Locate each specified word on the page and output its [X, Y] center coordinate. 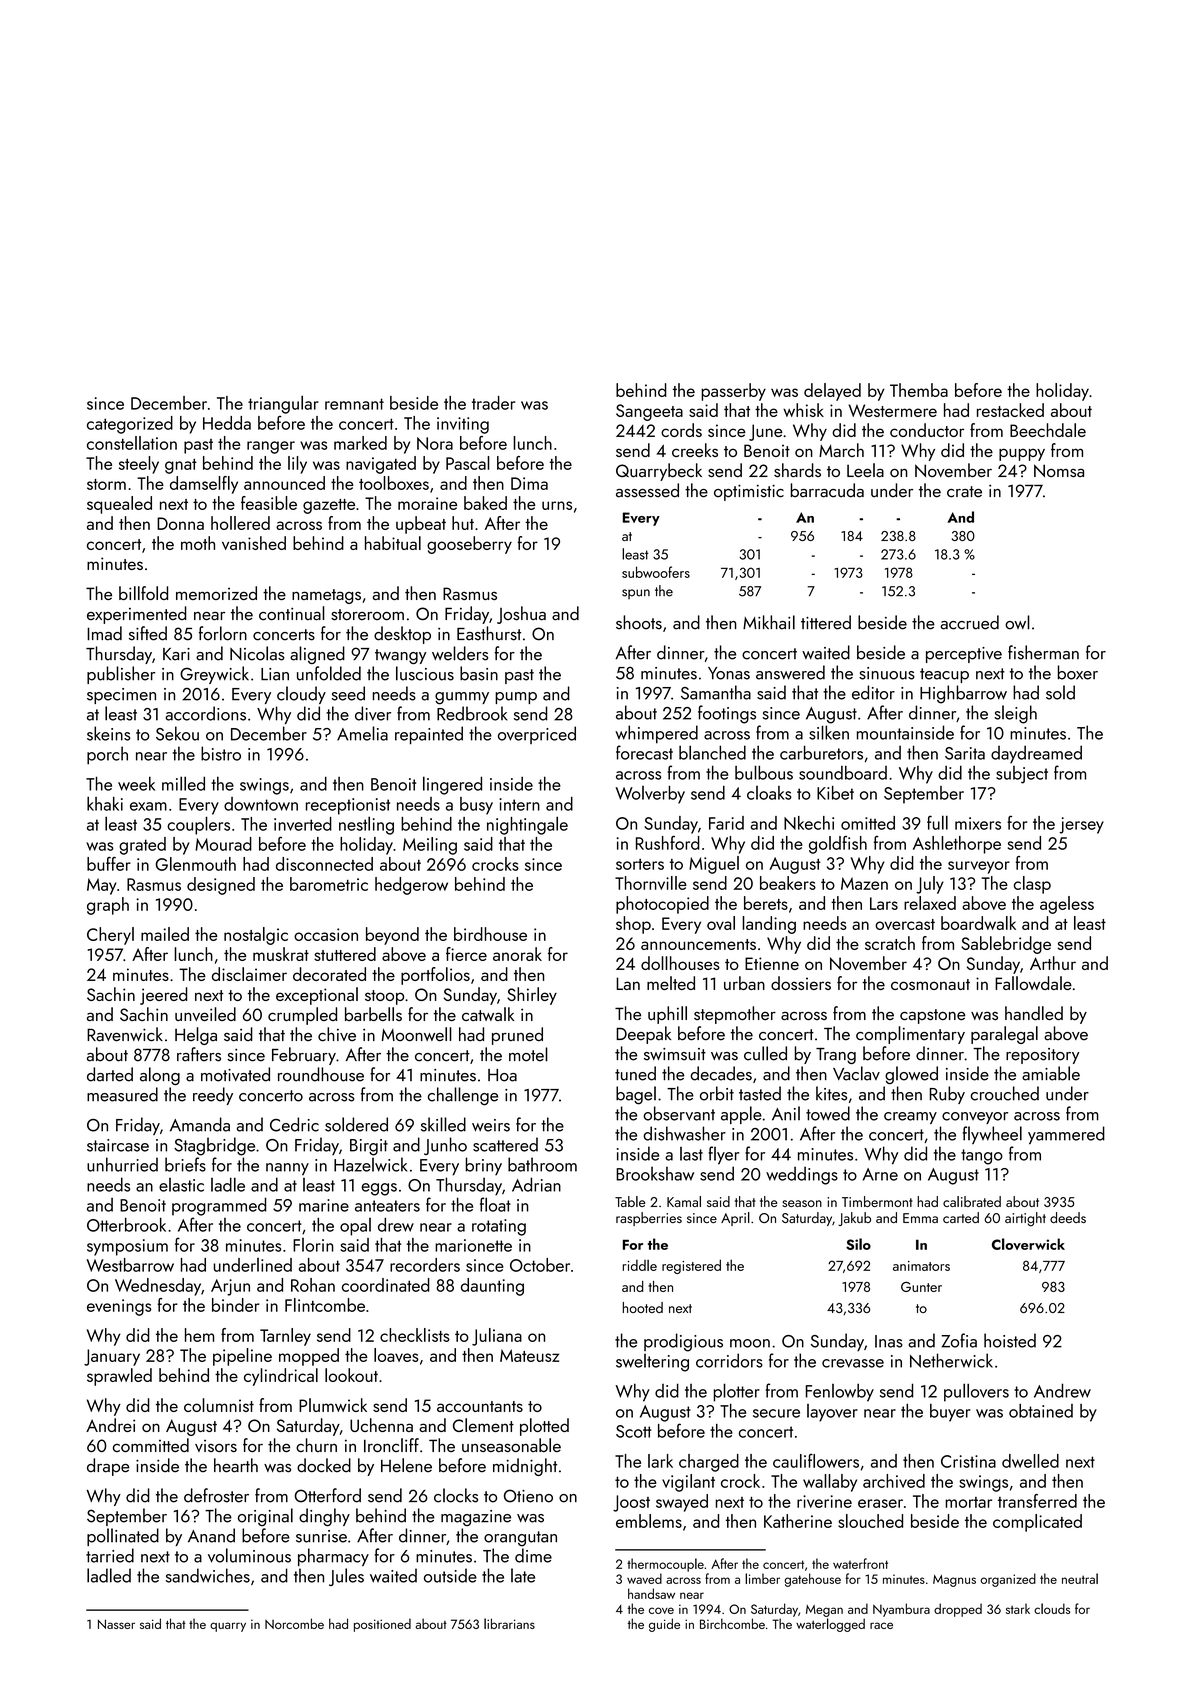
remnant [354, 404]
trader [493, 403]
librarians [509, 1623]
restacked [1010, 410]
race [881, 1625]
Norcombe [294, 1623]
